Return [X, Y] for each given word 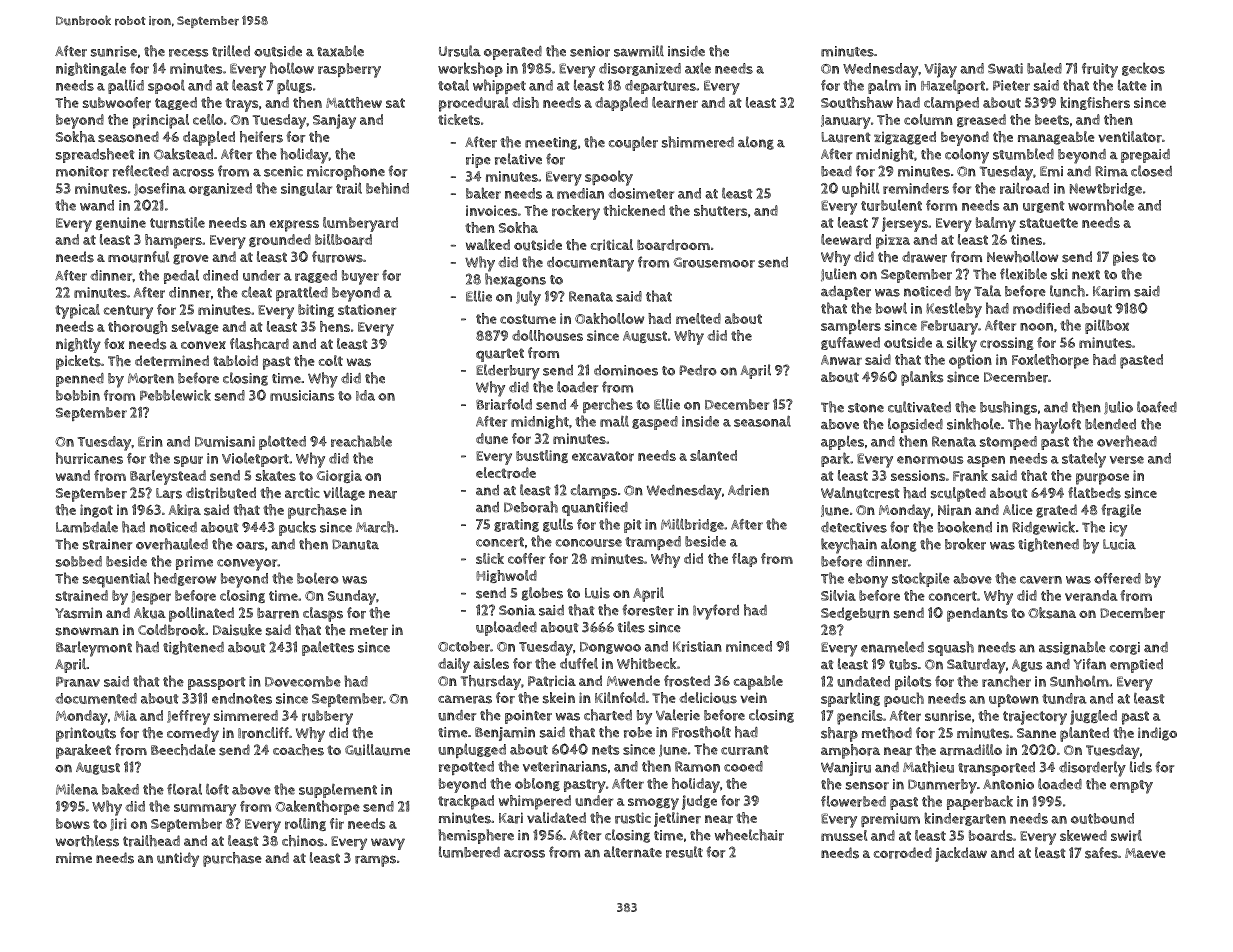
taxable [340, 51]
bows [73, 823]
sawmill [639, 51]
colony [967, 156]
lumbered [469, 852]
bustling [542, 456]
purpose [1102, 479]
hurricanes [89, 458]
